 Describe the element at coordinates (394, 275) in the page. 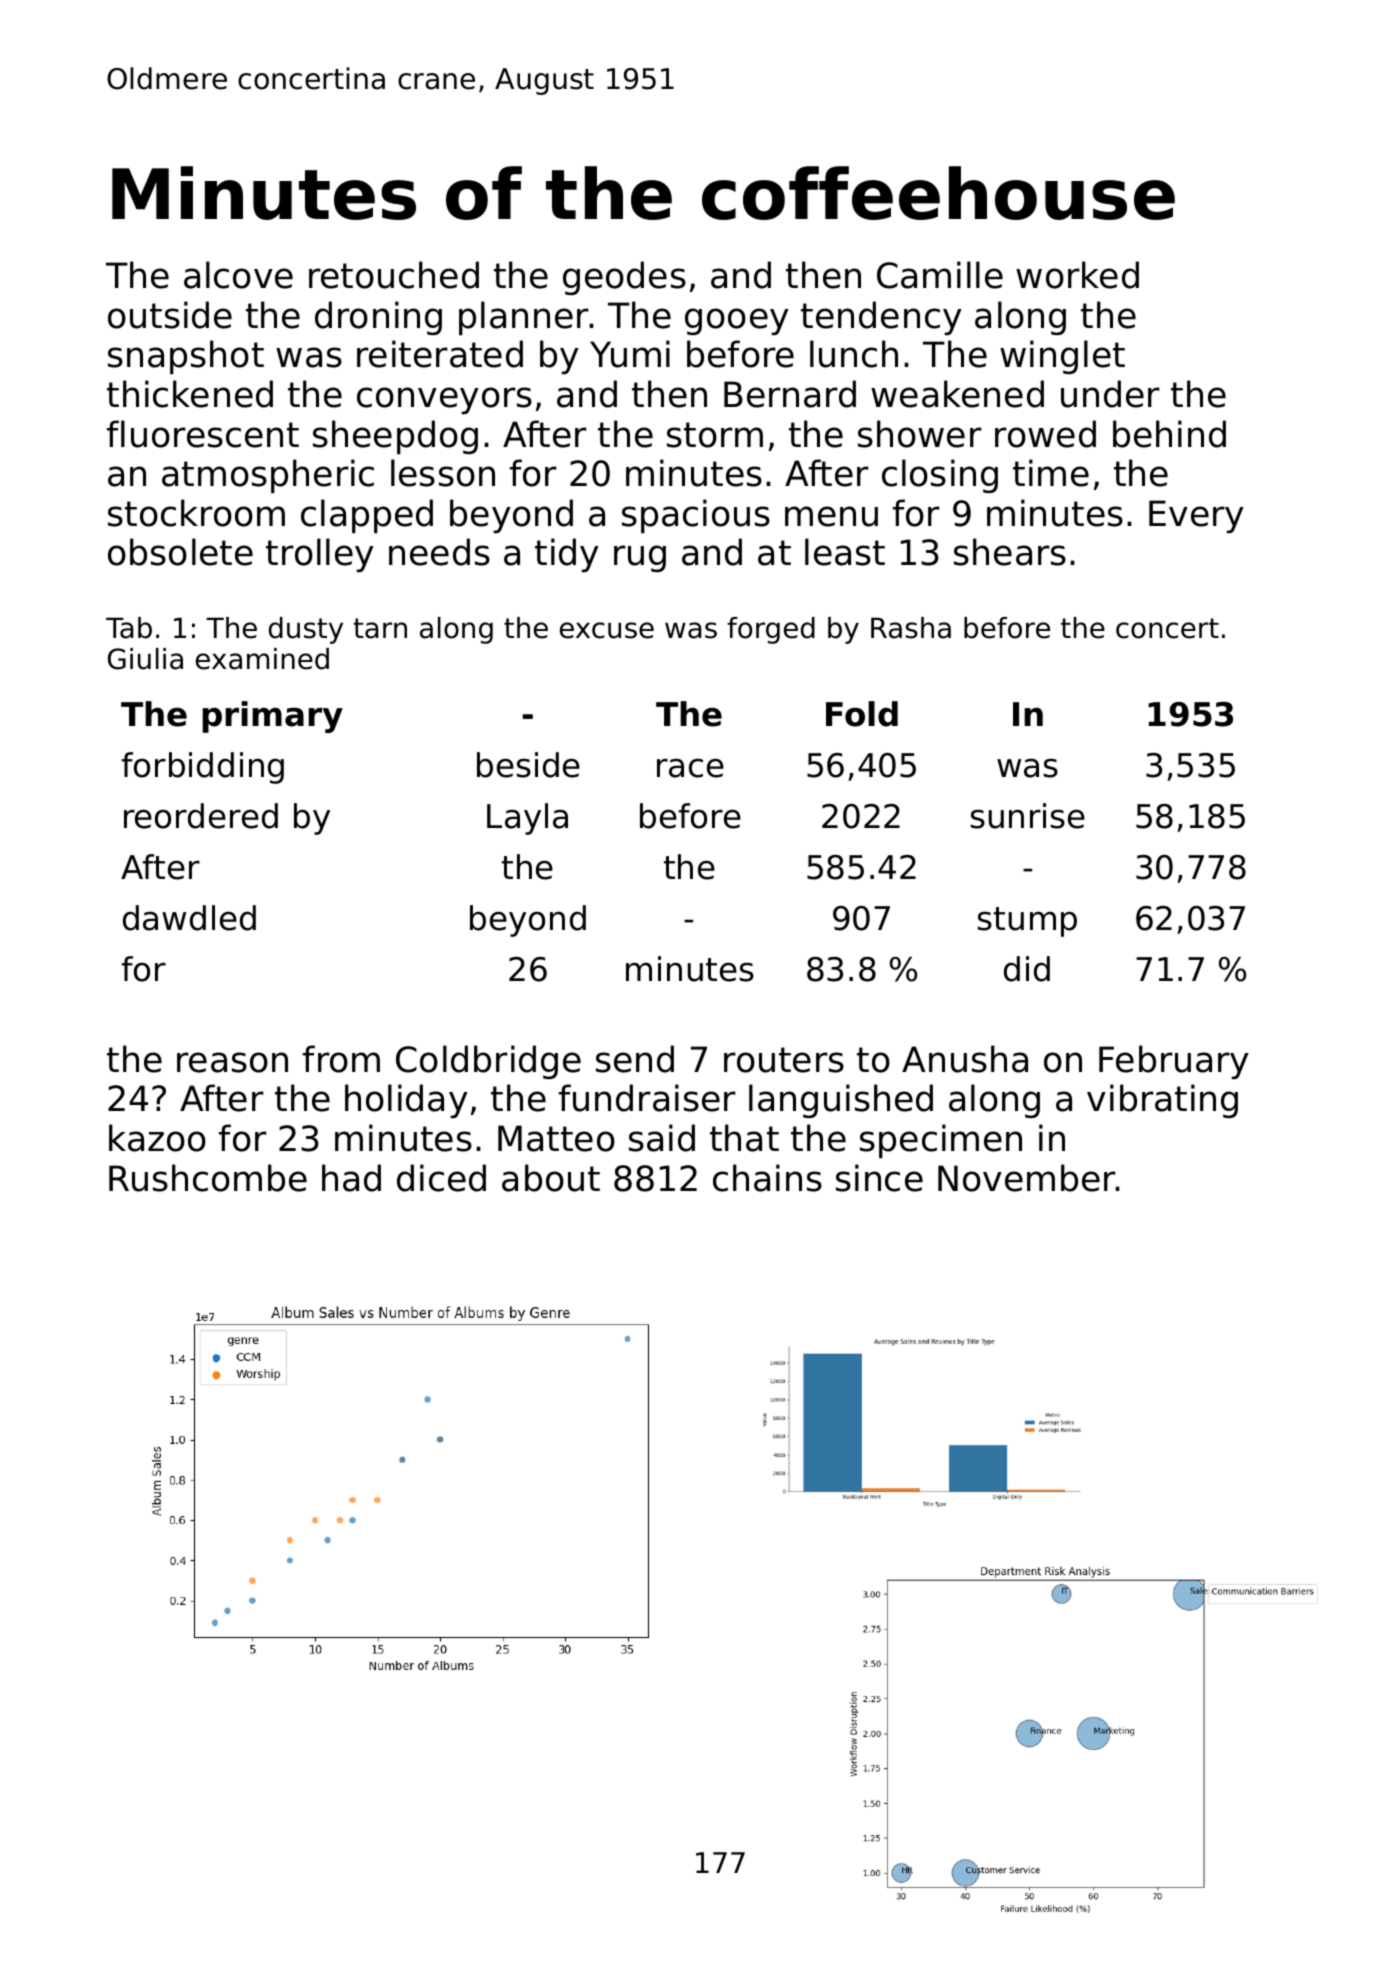

I see `retouched` at that location.
